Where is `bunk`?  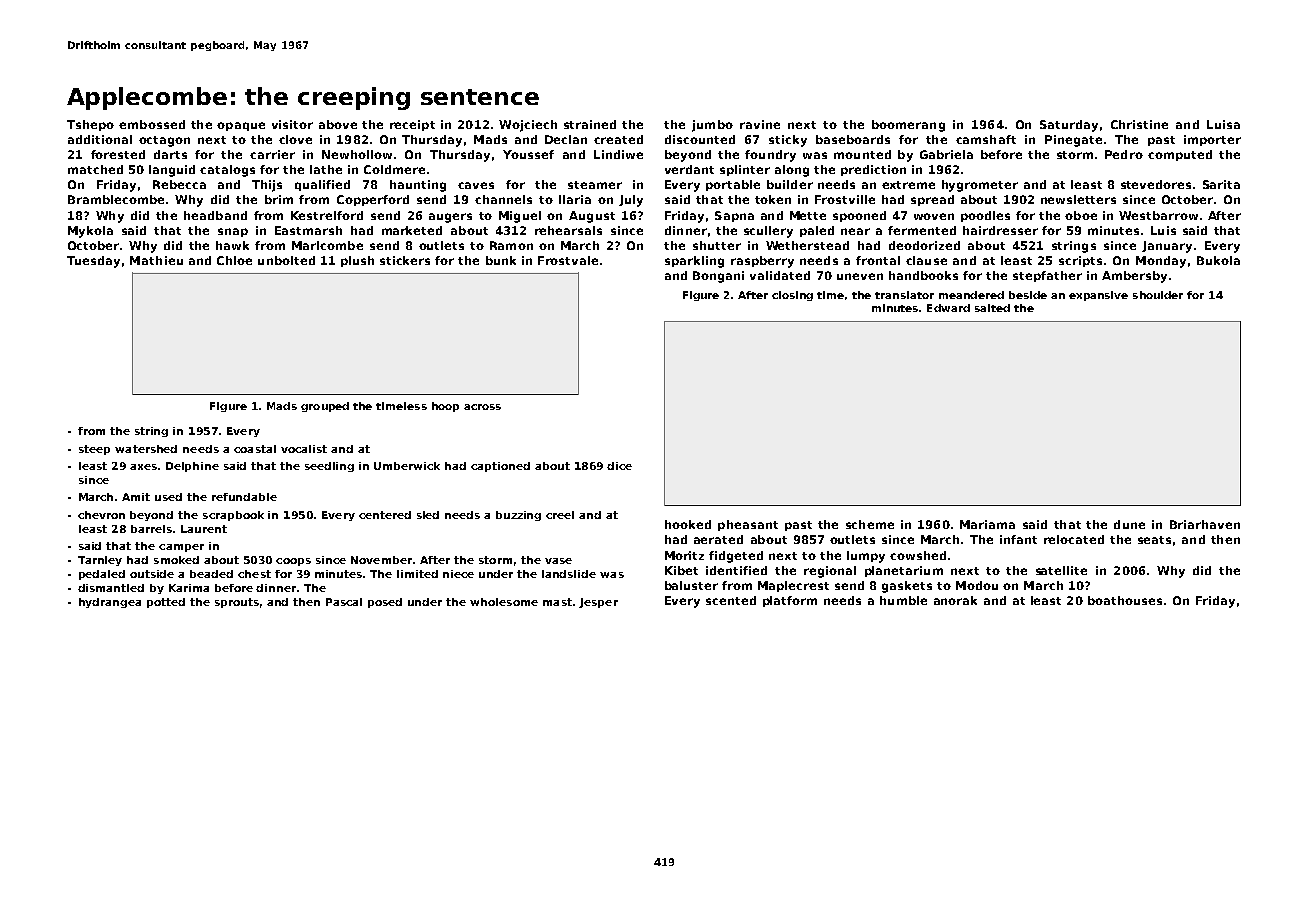 bunk is located at coordinates (501, 260).
